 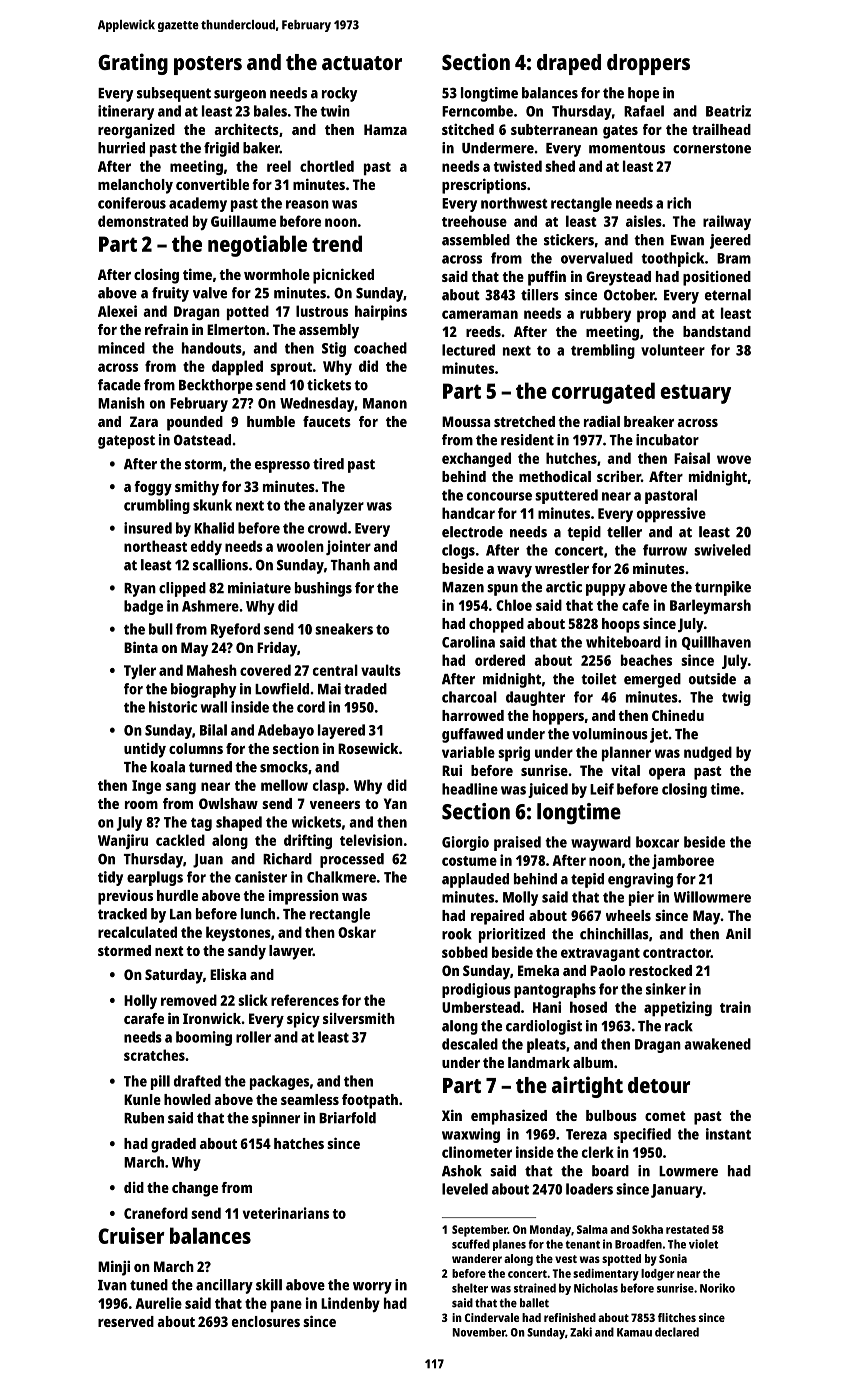 I want to click on Cruiser, so click(x=131, y=1235).
